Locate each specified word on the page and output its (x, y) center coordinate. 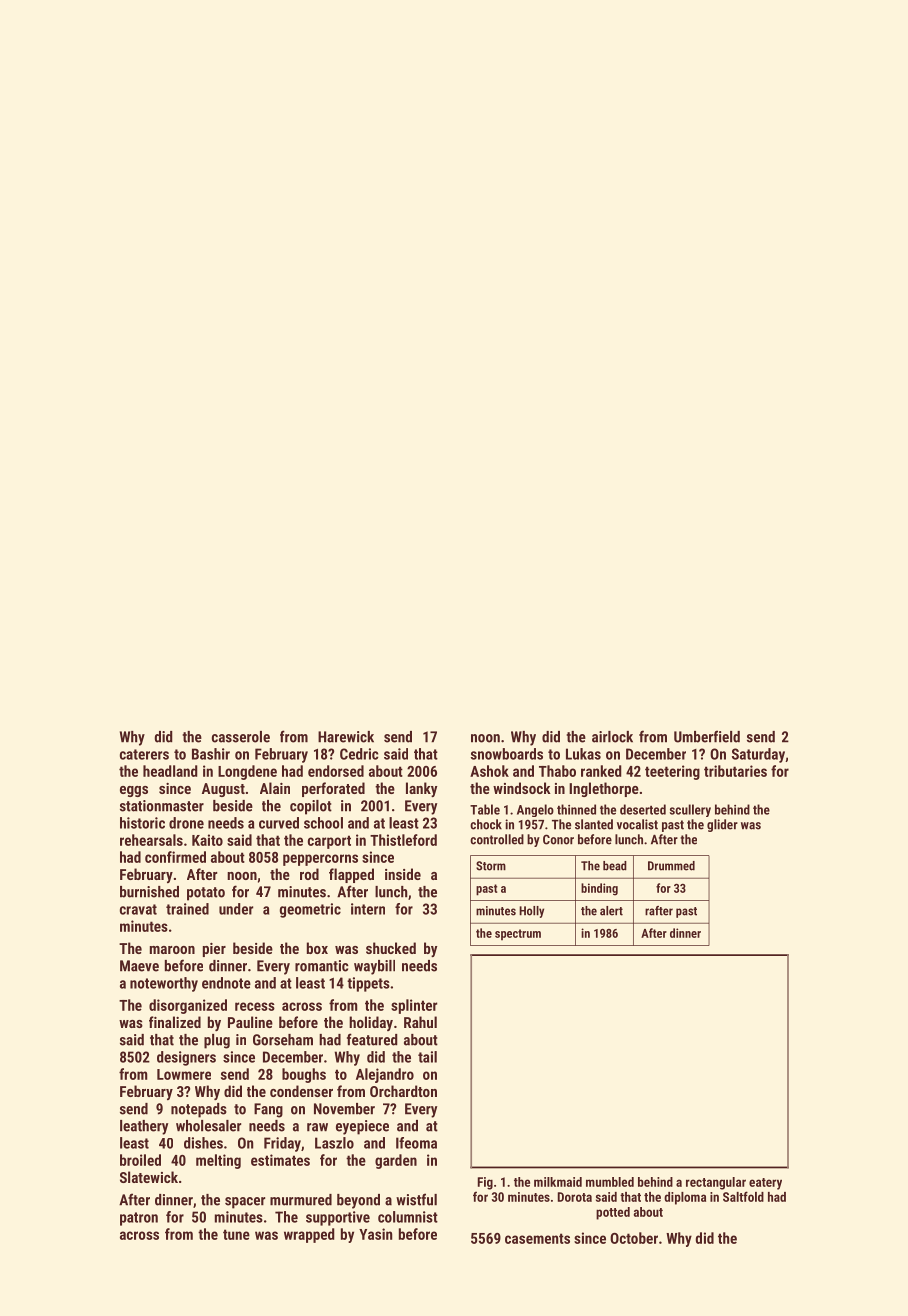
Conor (558, 839)
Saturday (758, 755)
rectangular (716, 1183)
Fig (485, 1183)
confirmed (175, 857)
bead (615, 866)
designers (186, 1058)
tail (427, 1057)
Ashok (489, 771)
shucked (391, 948)
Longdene (247, 772)
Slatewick (149, 1177)
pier (214, 950)
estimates (280, 1160)
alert (611, 911)
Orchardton (403, 1091)
